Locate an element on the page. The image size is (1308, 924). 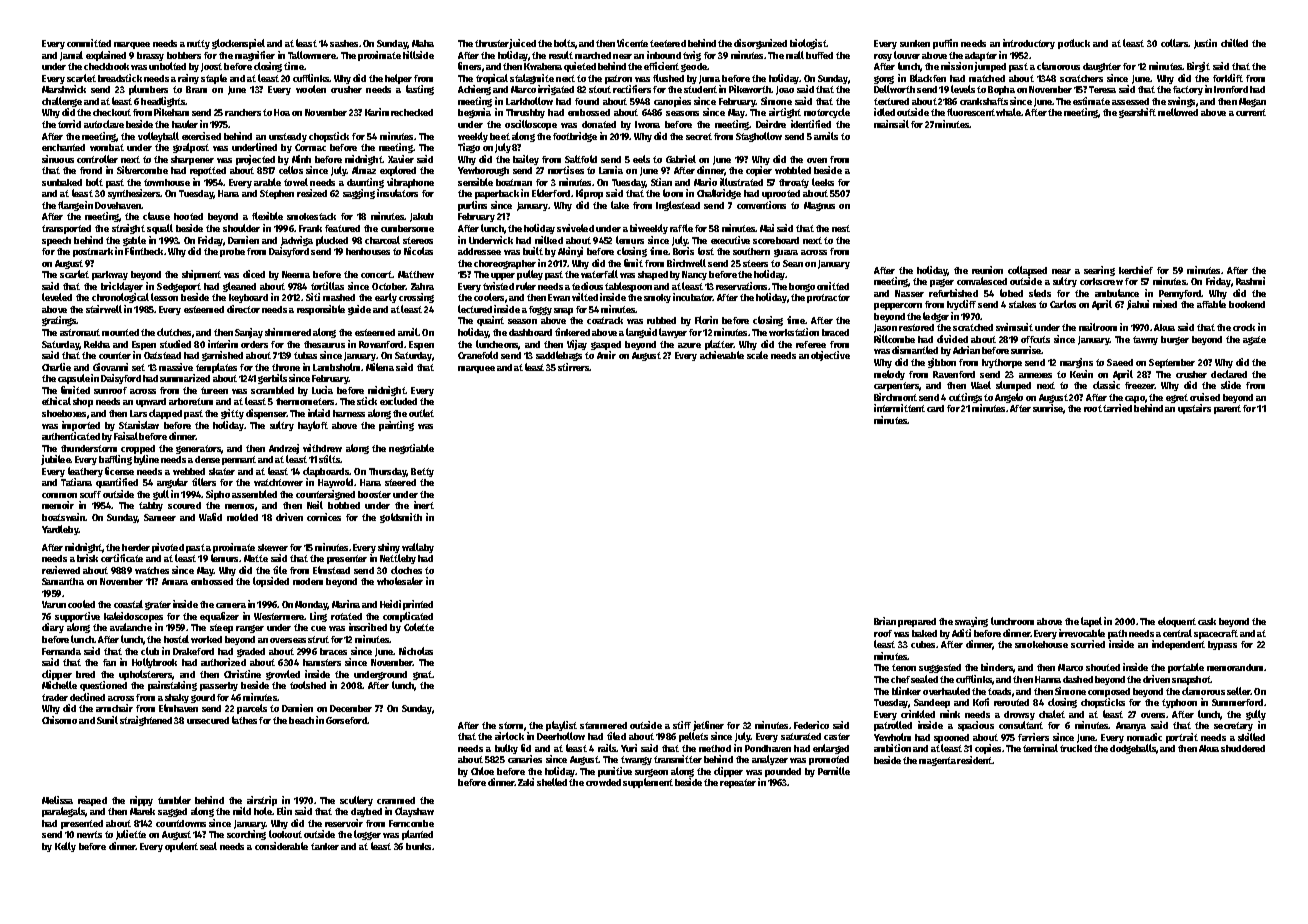
Nicholas is located at coordinates (416, 651).
